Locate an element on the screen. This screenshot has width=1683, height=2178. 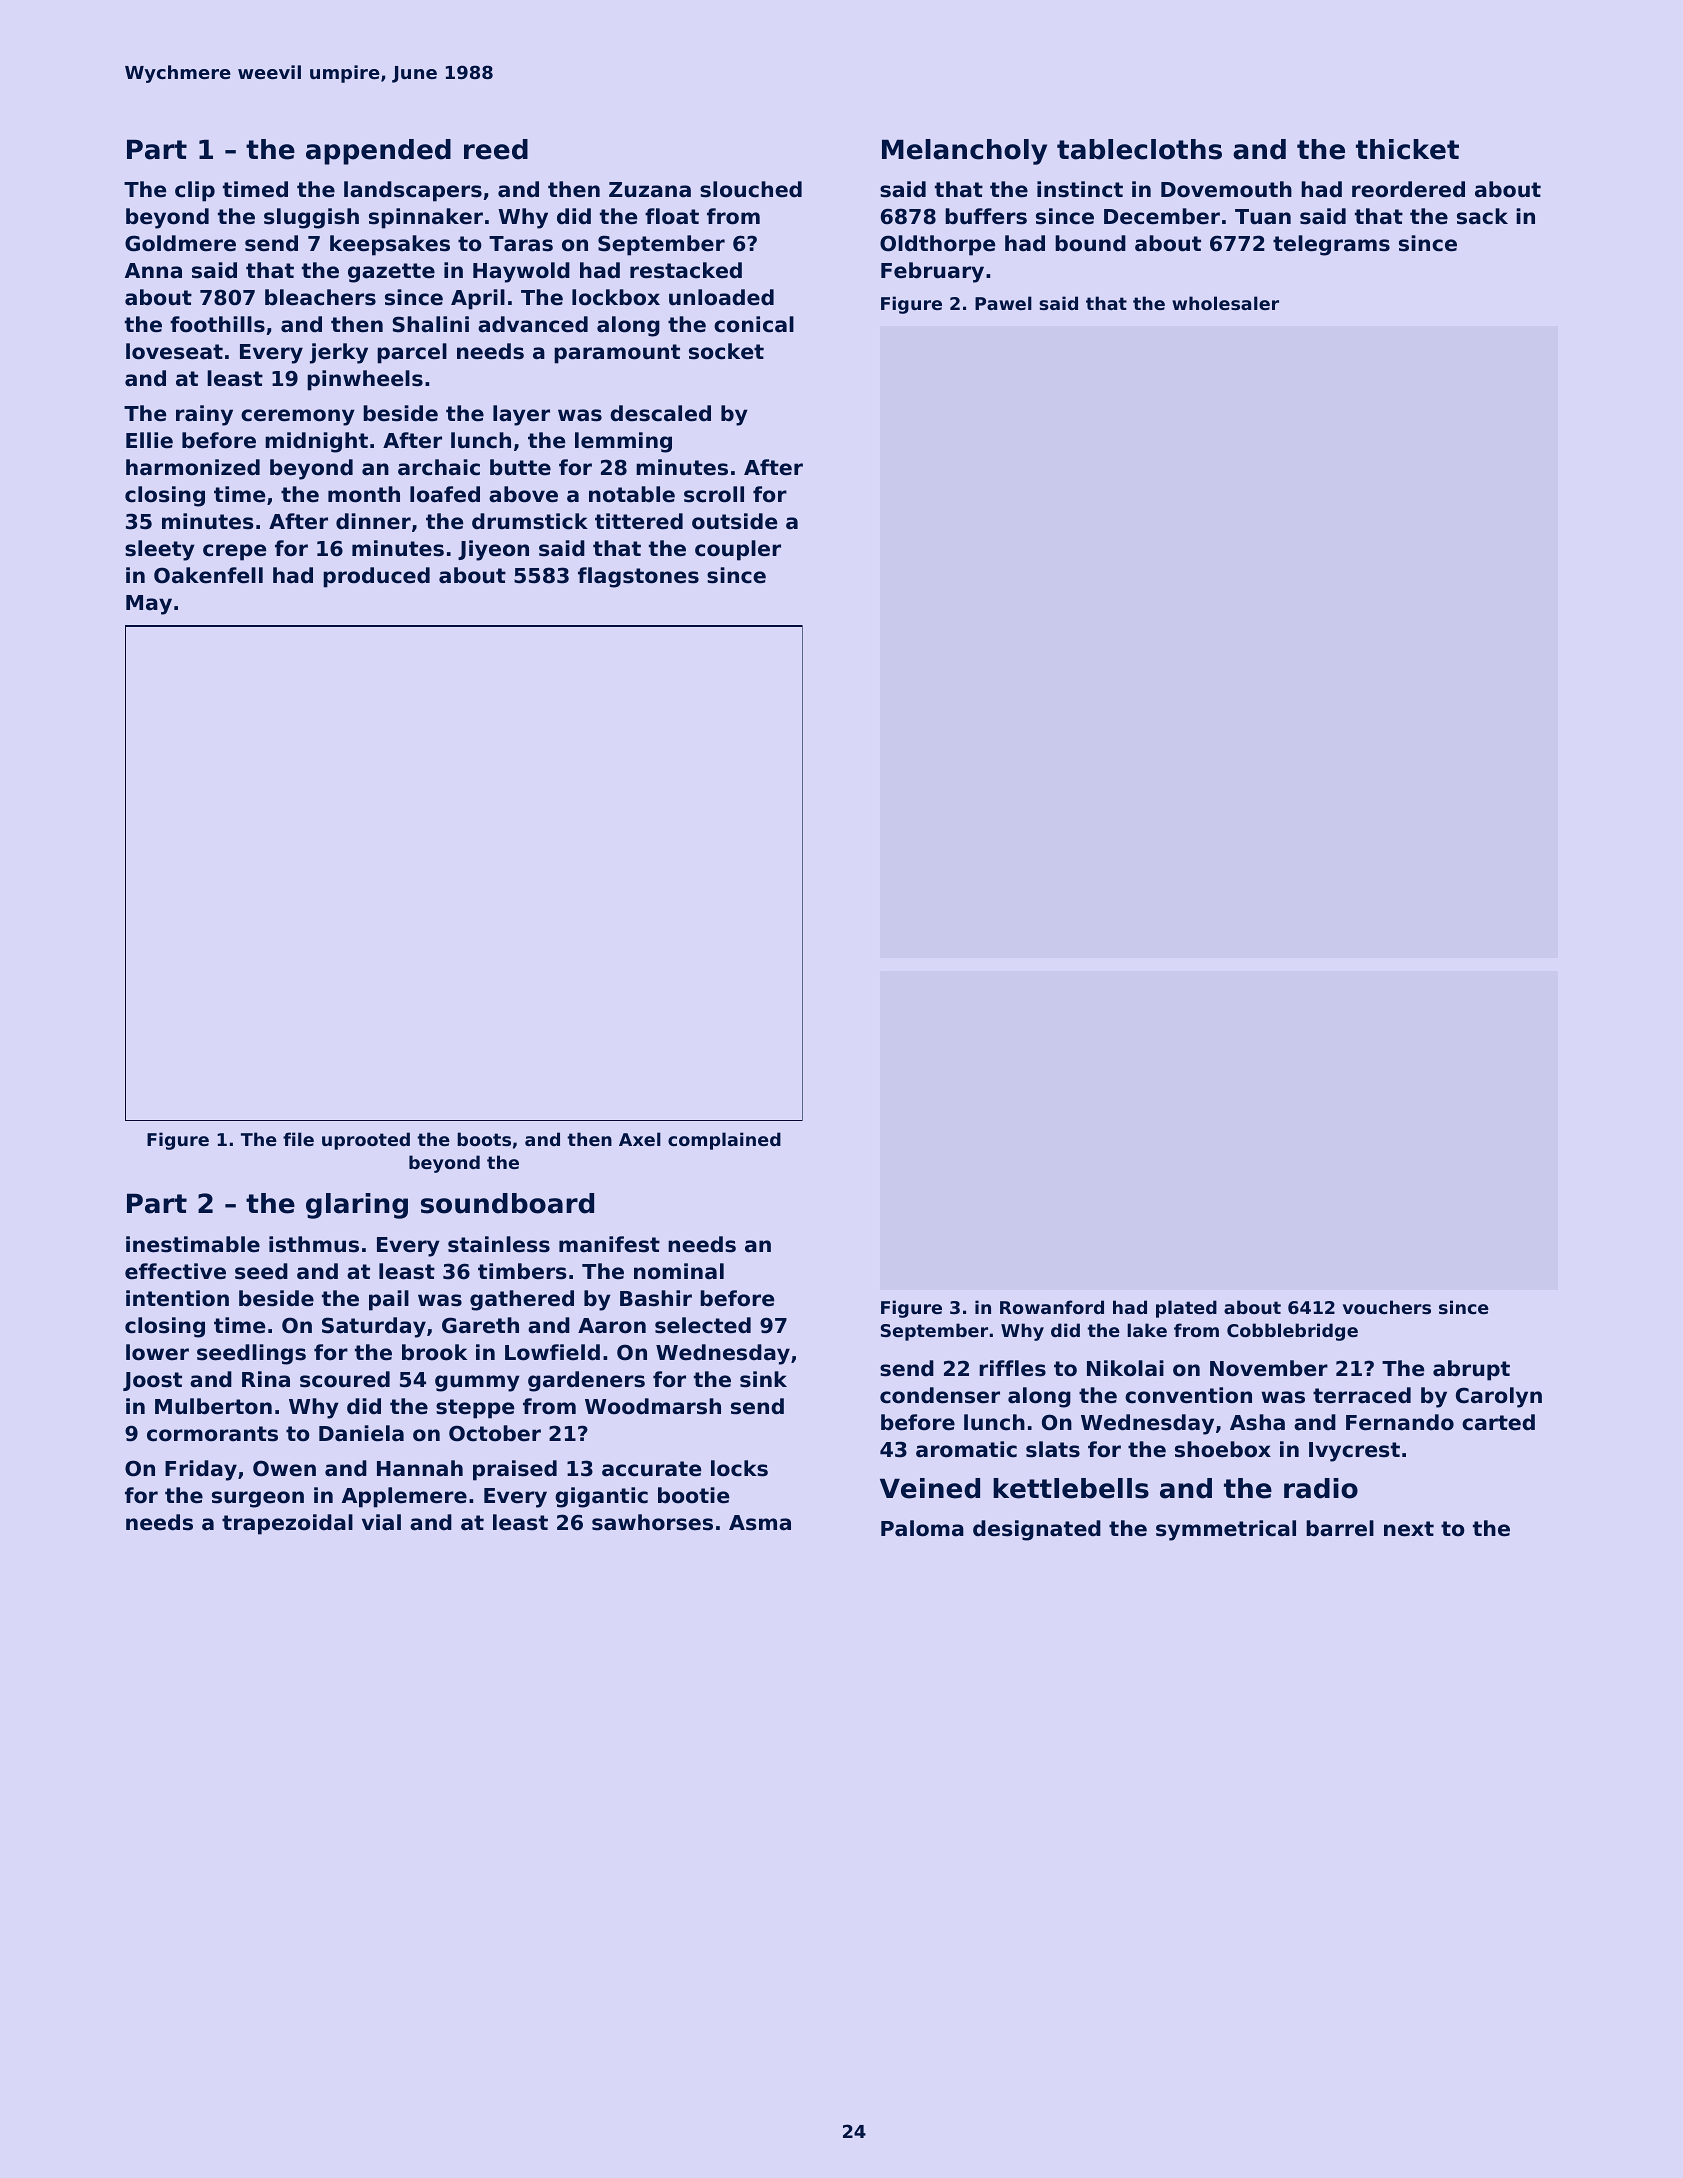
flagstones is located at coordinates (638, 577).
